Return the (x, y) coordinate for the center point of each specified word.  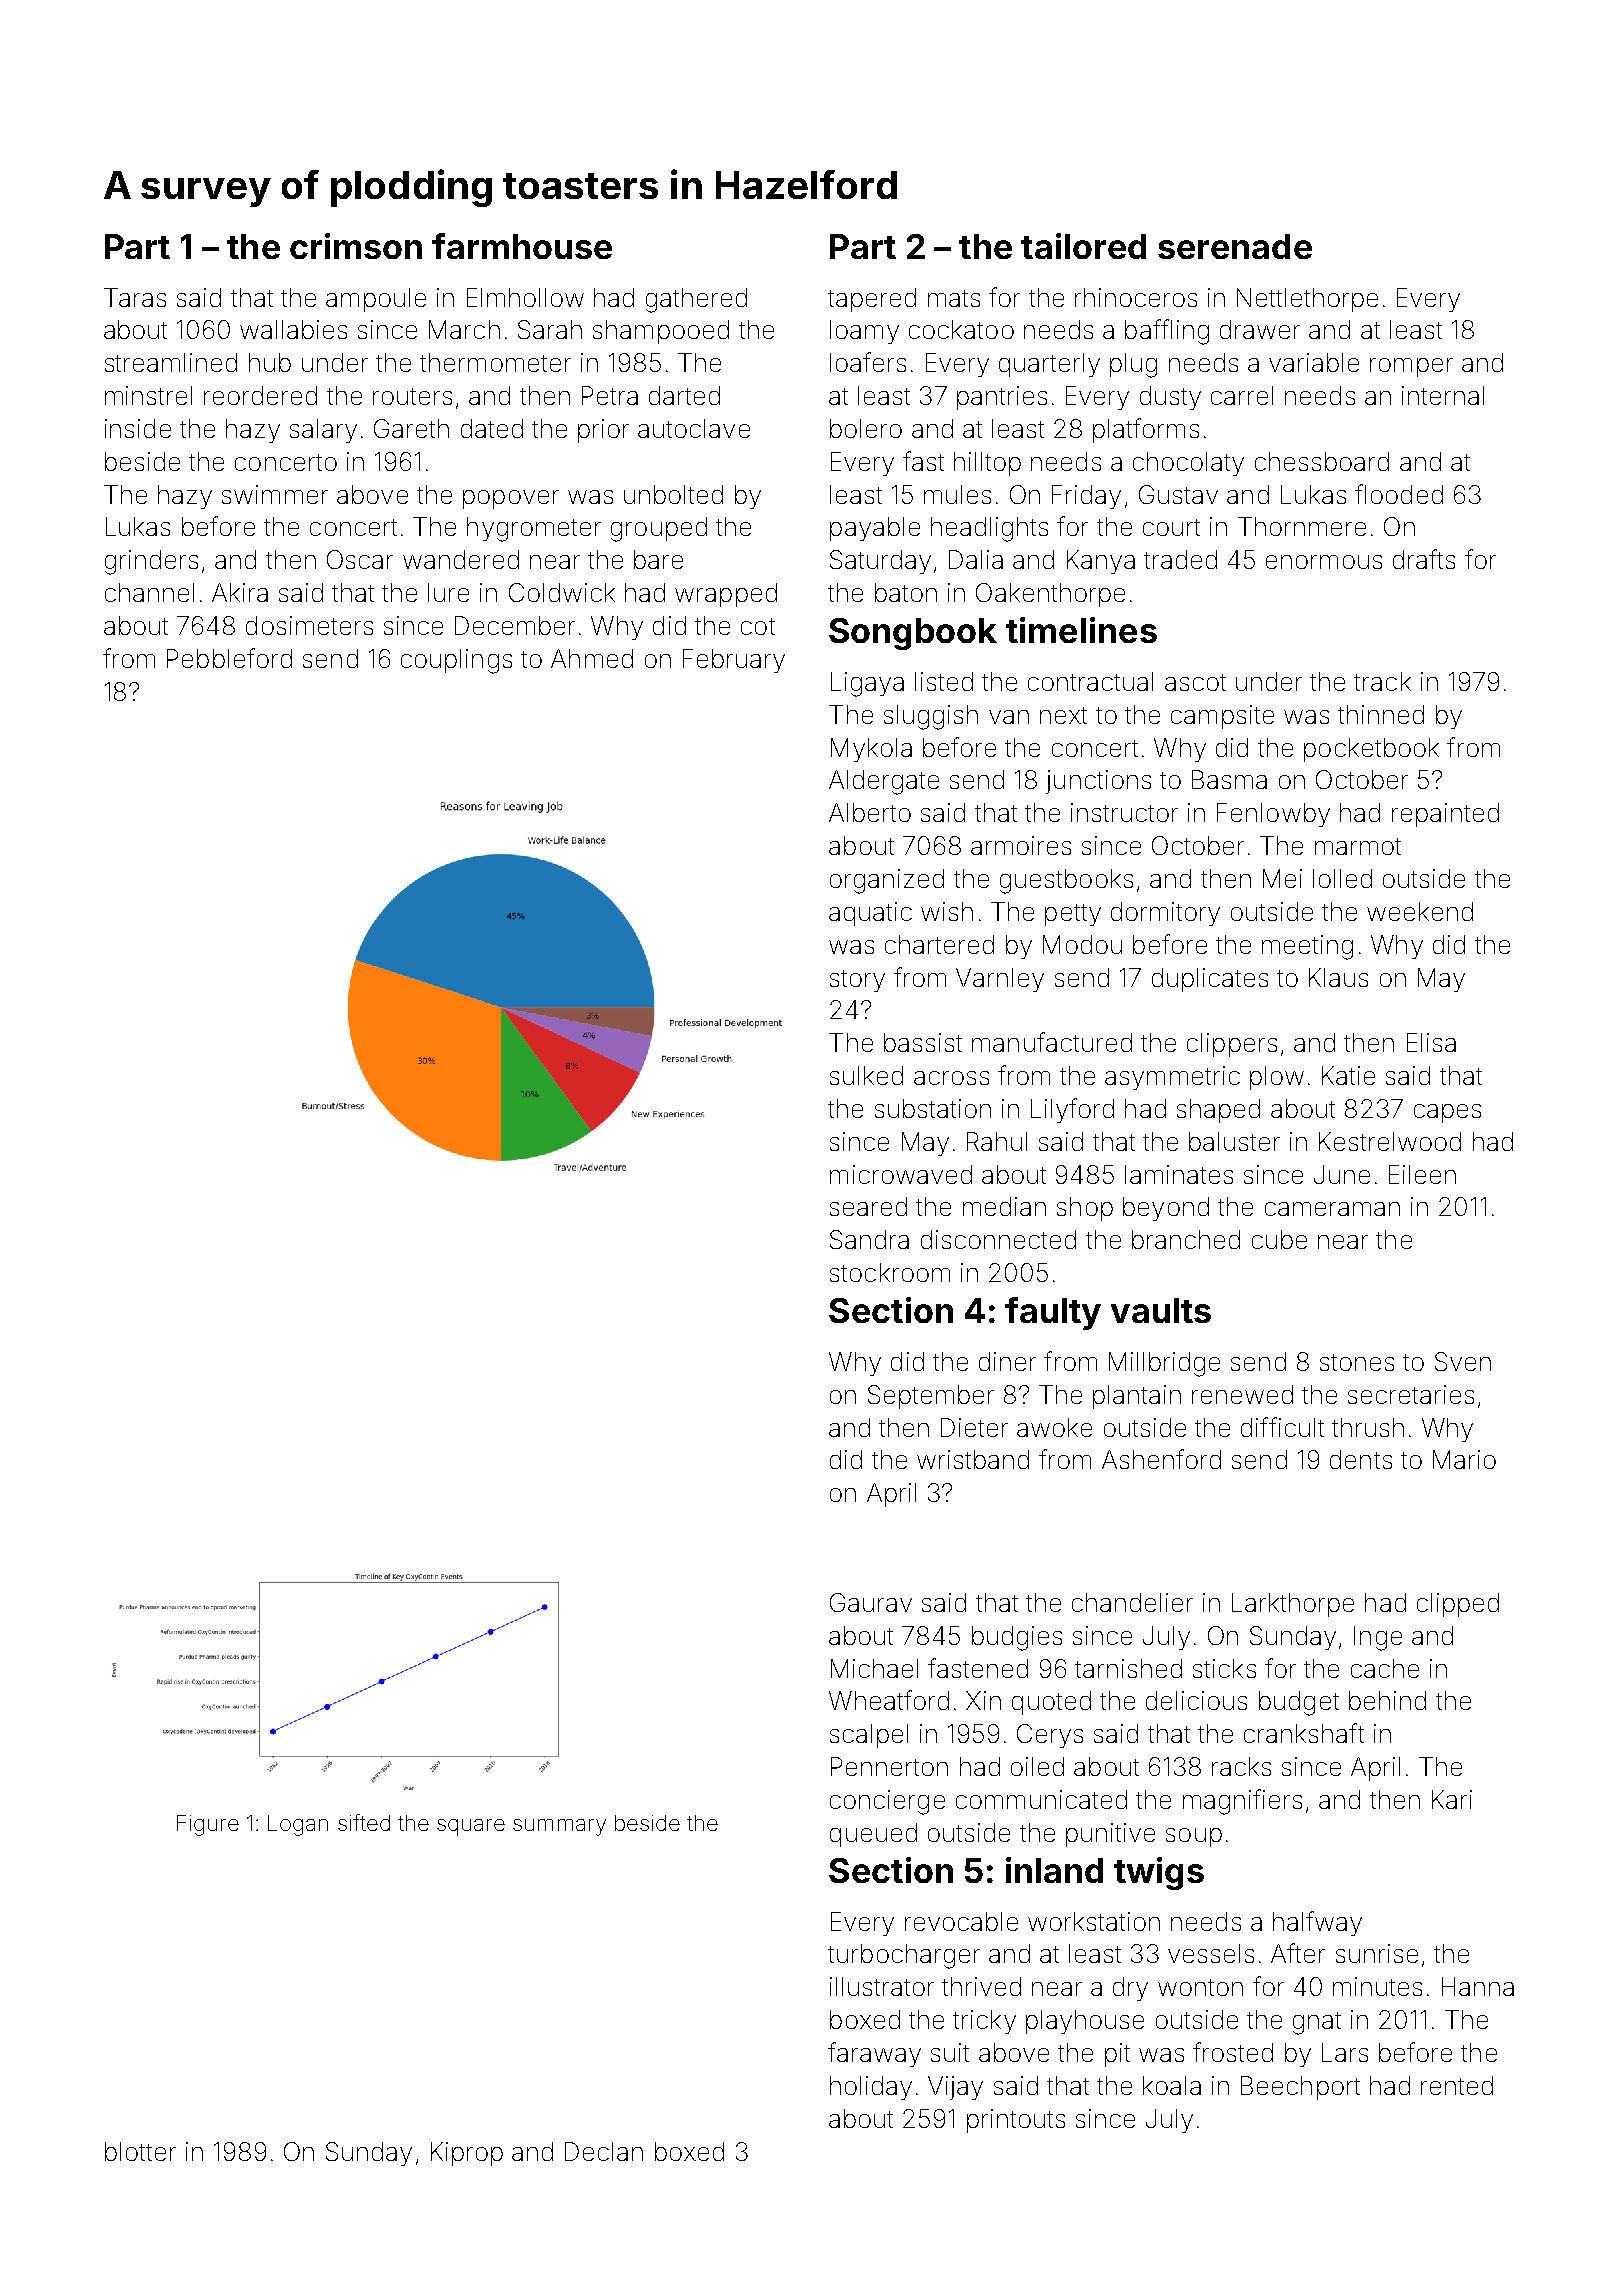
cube (1279, 1239)
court (1171, 527)
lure (448, 592)
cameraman (1332, 1209)
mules (957, 494)
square (471, 1827)
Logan (298, 1825)
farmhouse (522, 246)
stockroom (890, 1272)
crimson (356, 246)
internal (1443, 395)
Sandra (869, 1239)
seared (868, 1206)
